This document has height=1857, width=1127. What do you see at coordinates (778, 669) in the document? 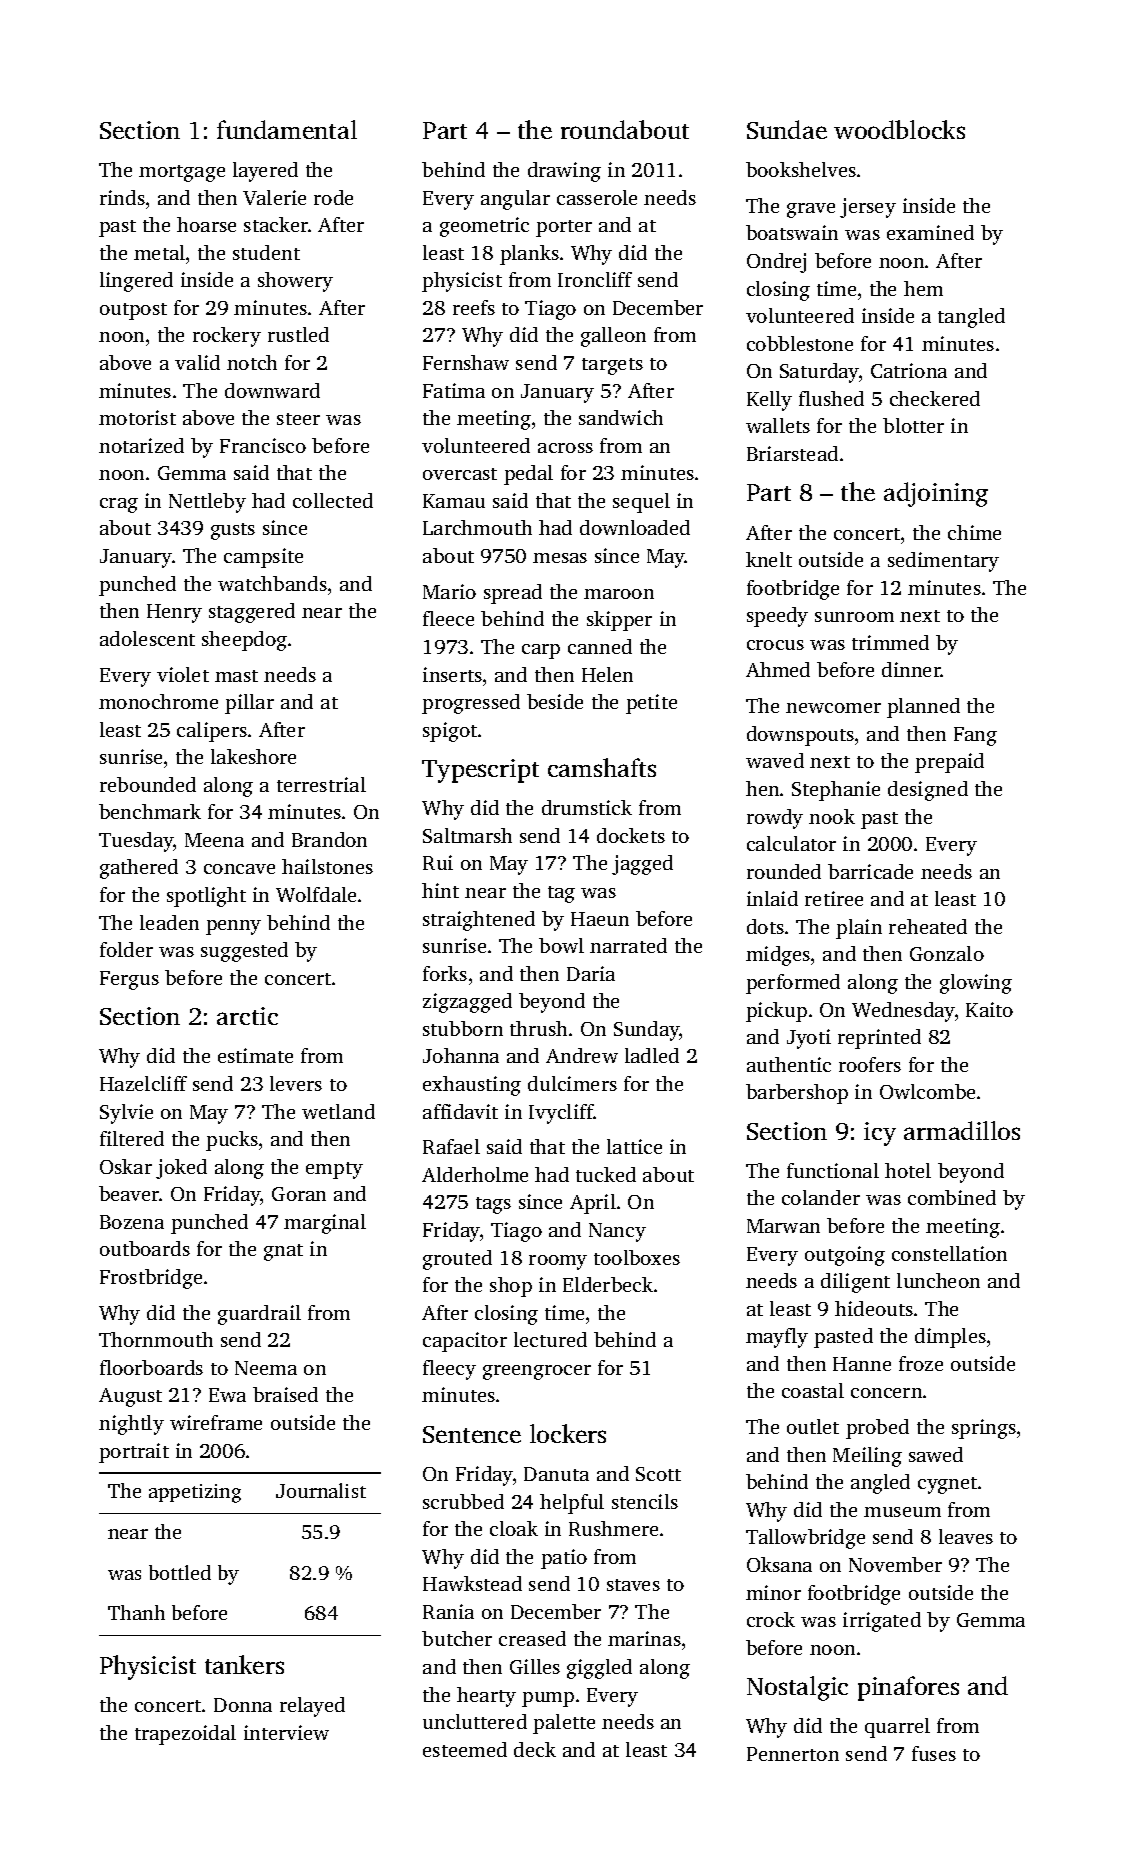
I see `Ahmed` at bounding box center [778, 669].
